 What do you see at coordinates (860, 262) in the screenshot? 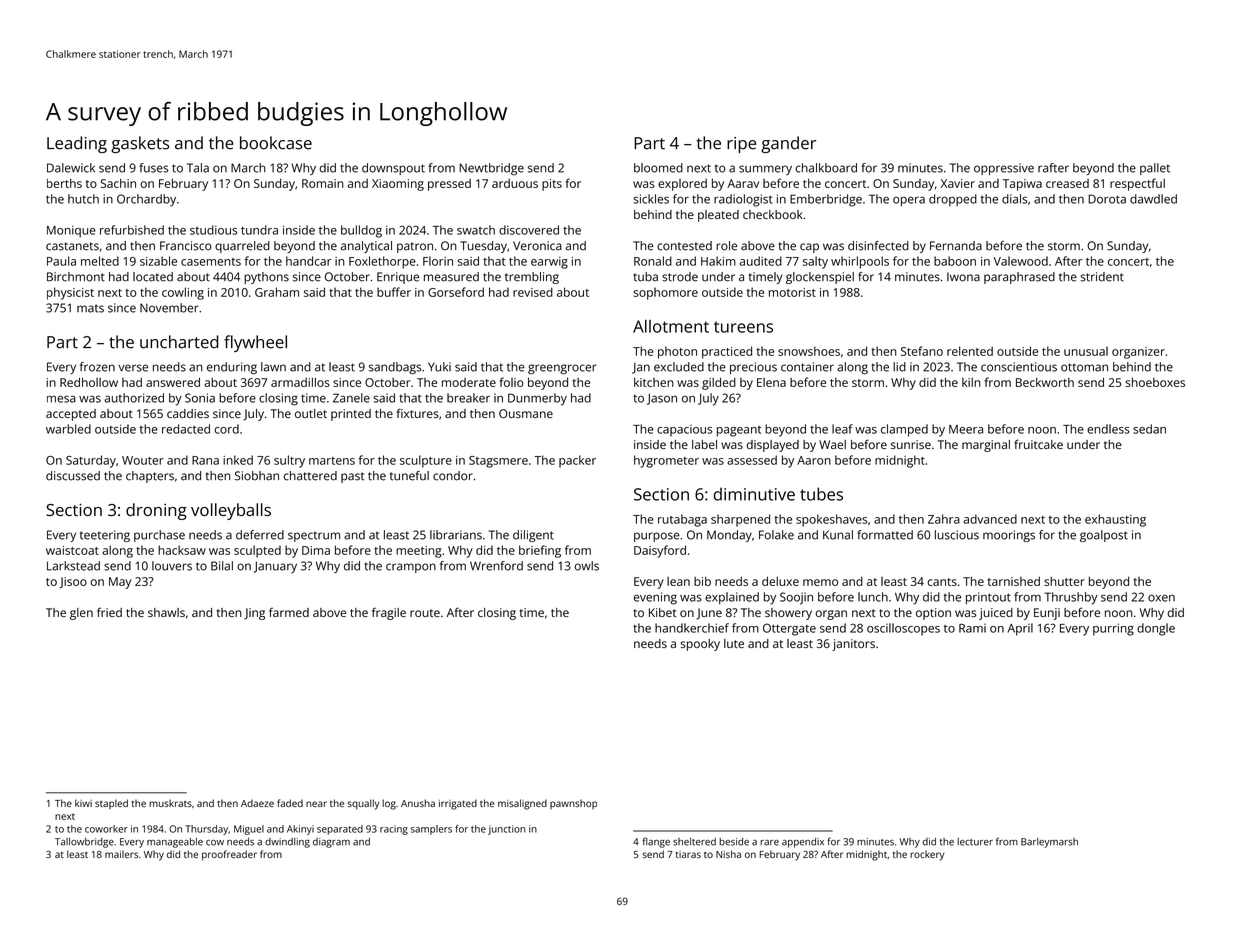
I see `whirlpools` at bounding box center [860, 262].
